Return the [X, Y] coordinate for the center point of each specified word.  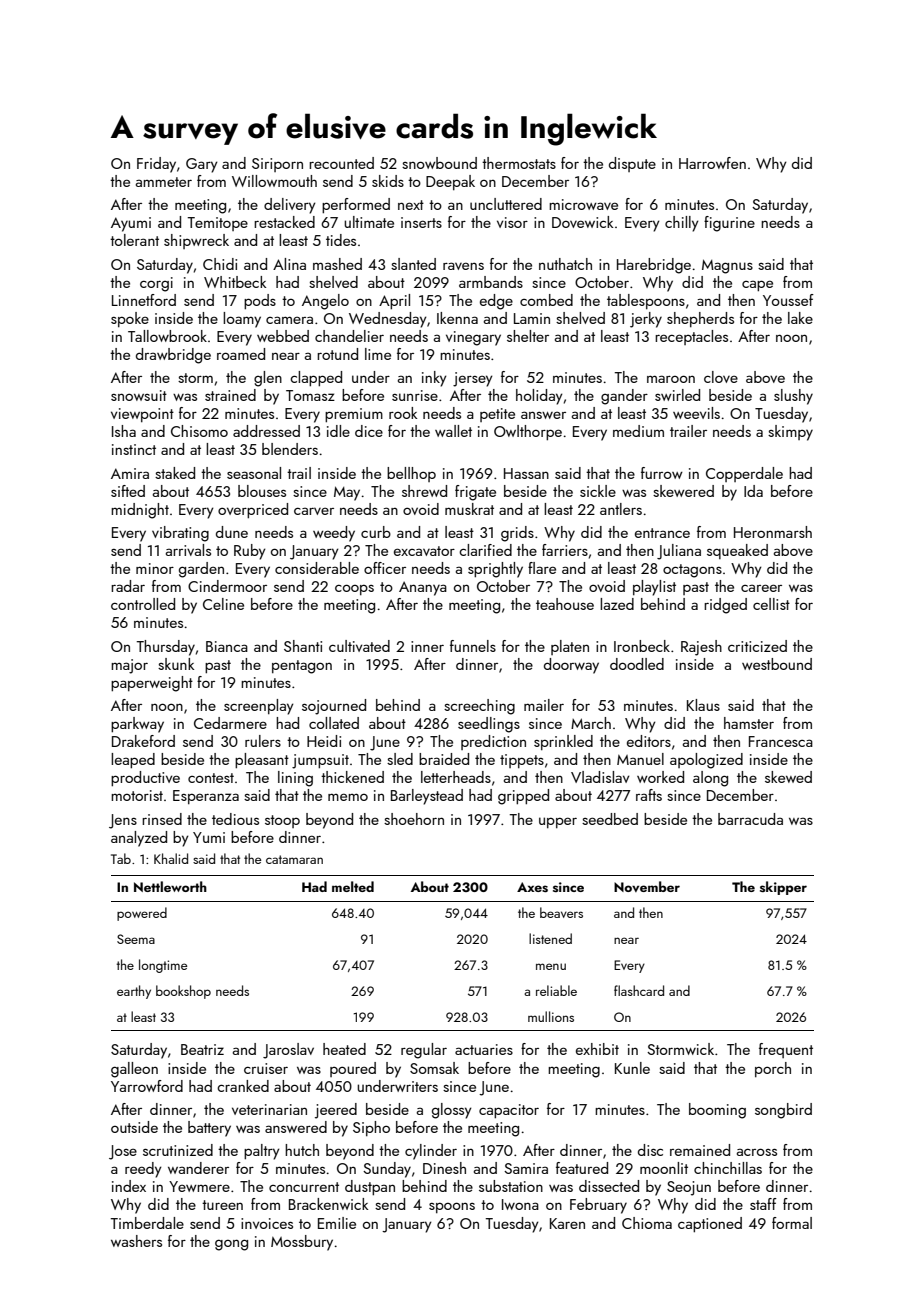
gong [231, 1245]
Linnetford [144, 300]
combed [546, 300]
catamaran [294, 859]
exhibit [597, 1049]
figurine [729, 224]
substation [511, 1186]
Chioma [647, 1223]
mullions [551, 1016]
